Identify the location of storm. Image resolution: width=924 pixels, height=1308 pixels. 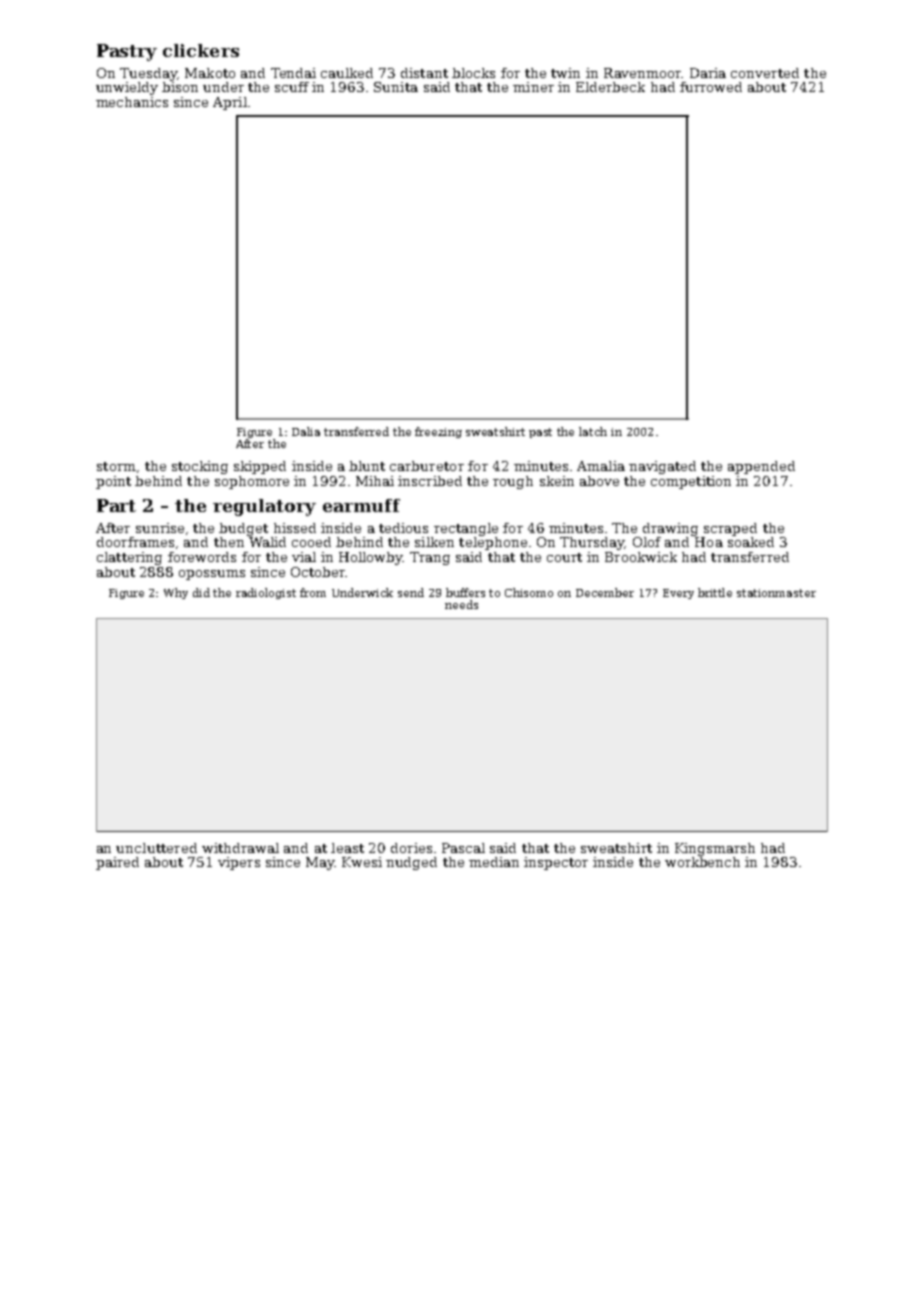
(116, 466).
